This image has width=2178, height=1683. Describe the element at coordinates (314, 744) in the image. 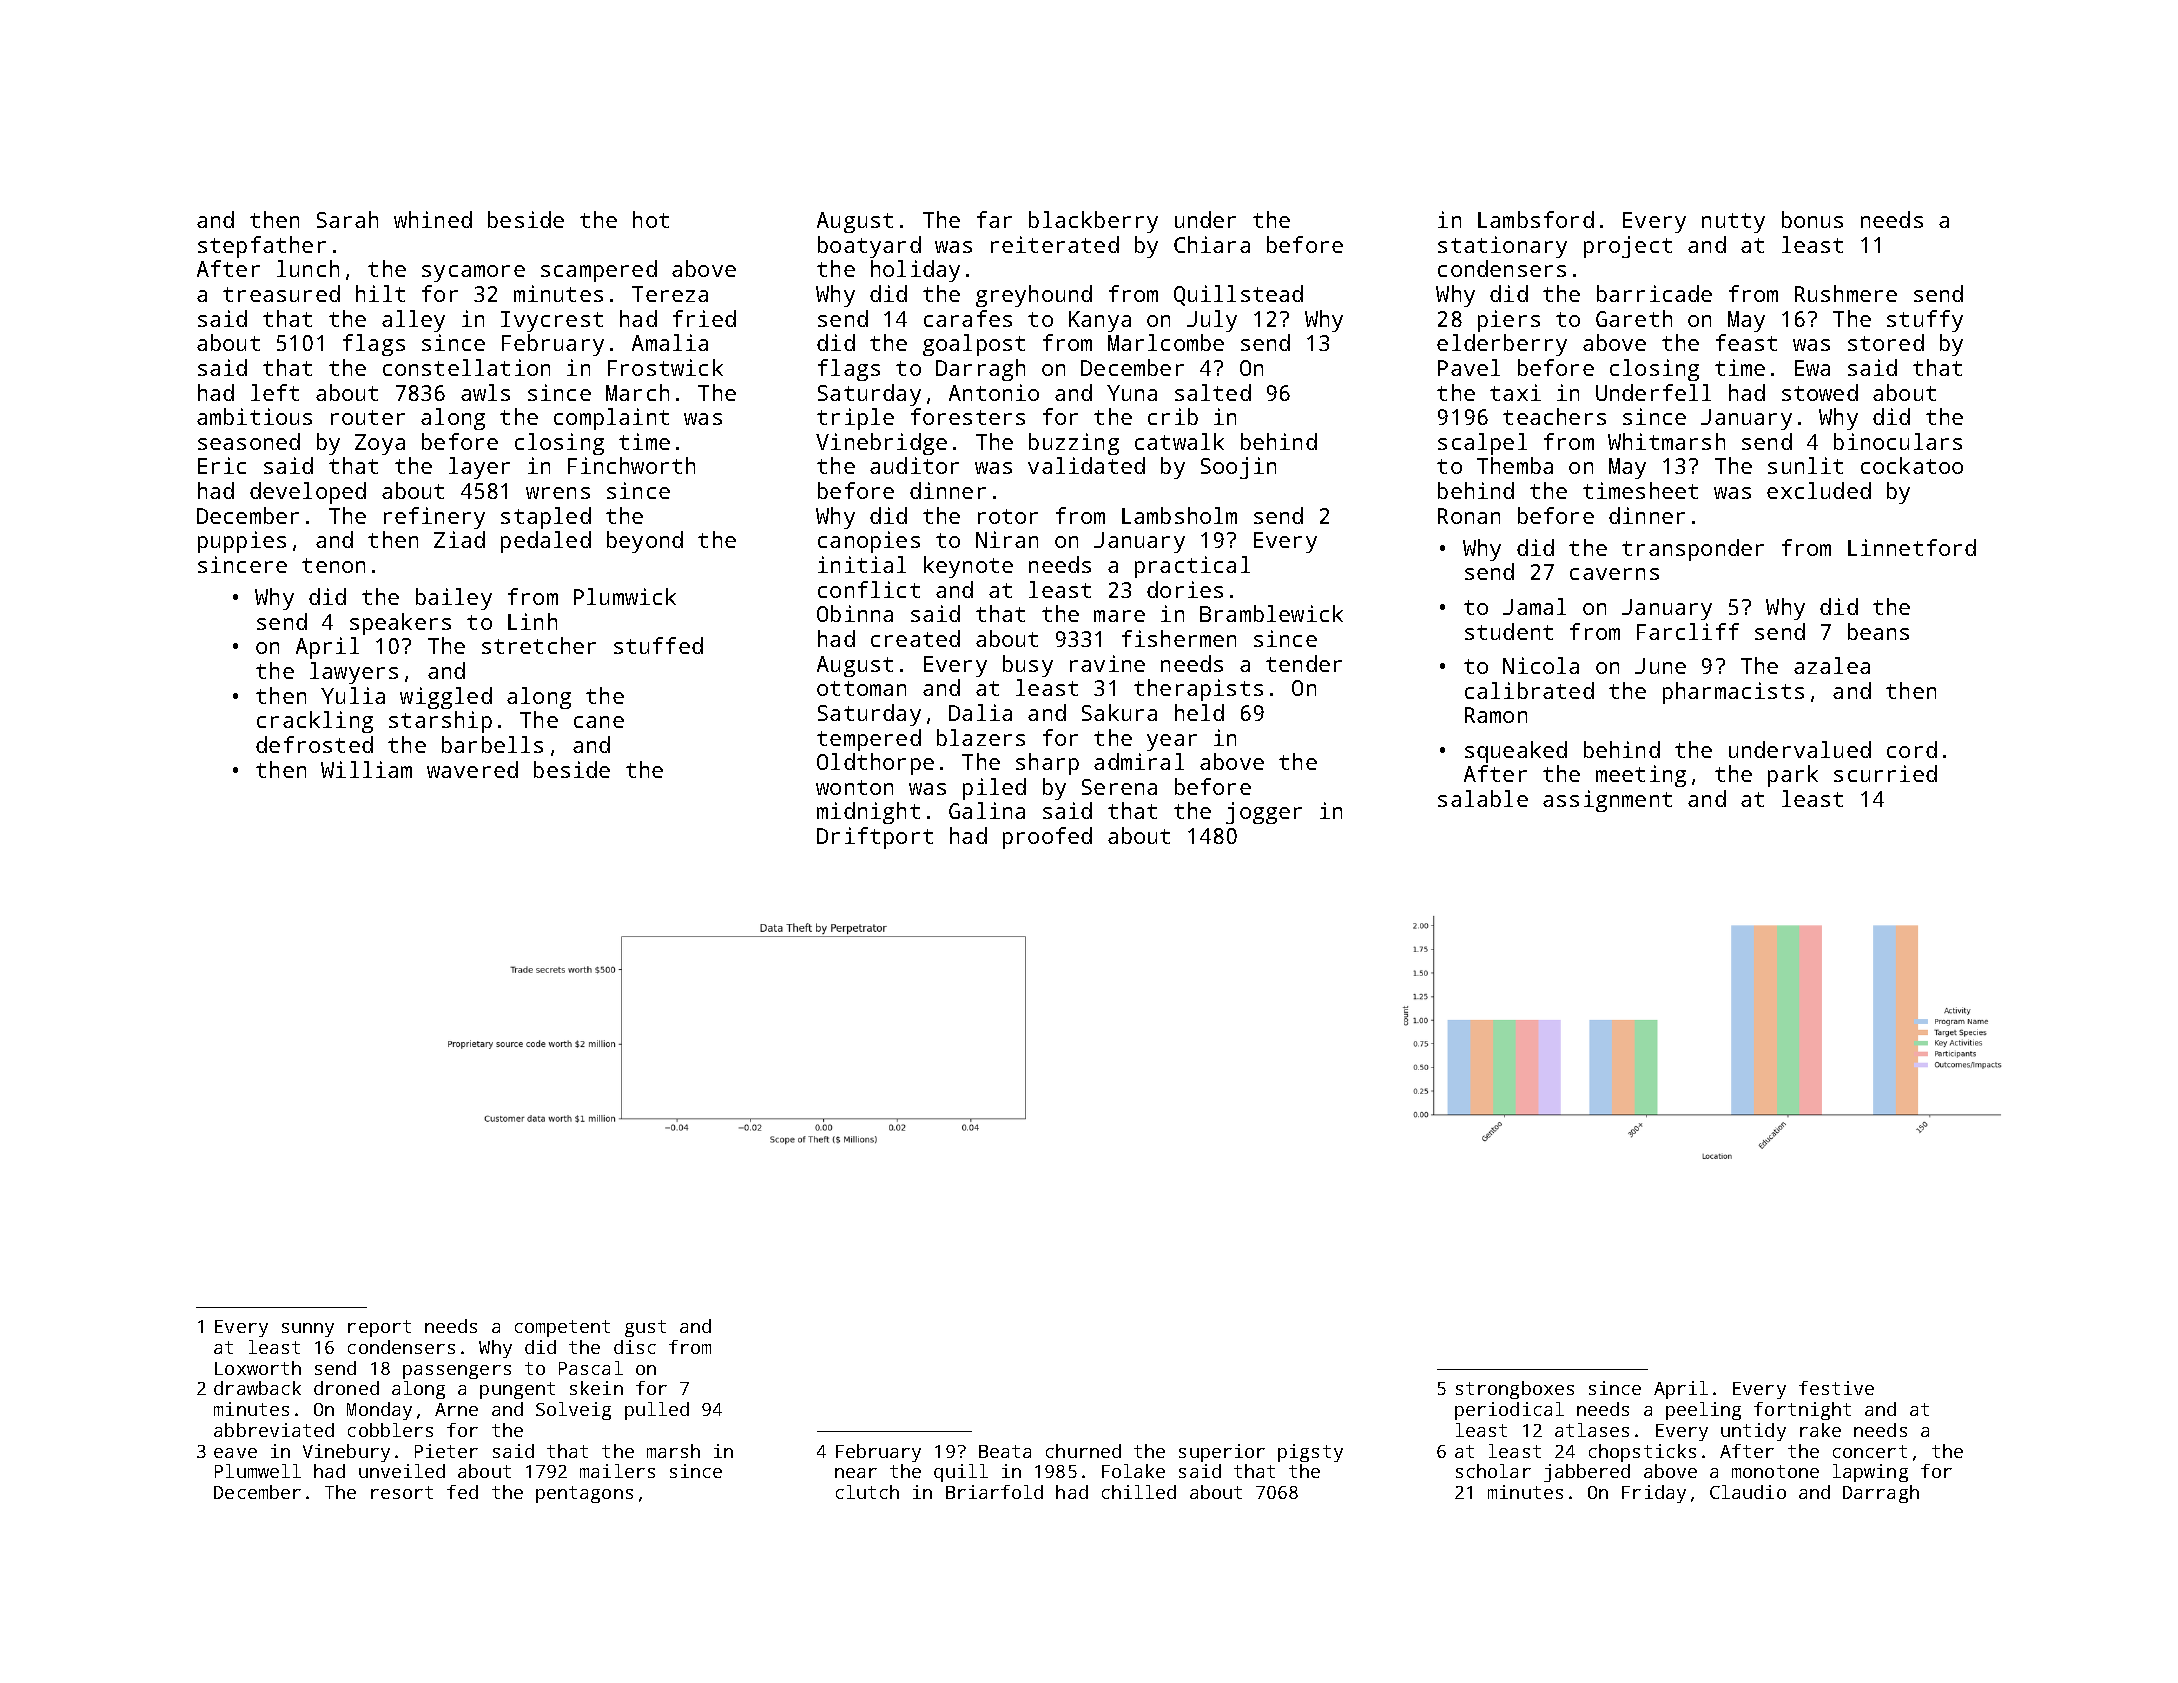

I see `defrosted` at that location.
